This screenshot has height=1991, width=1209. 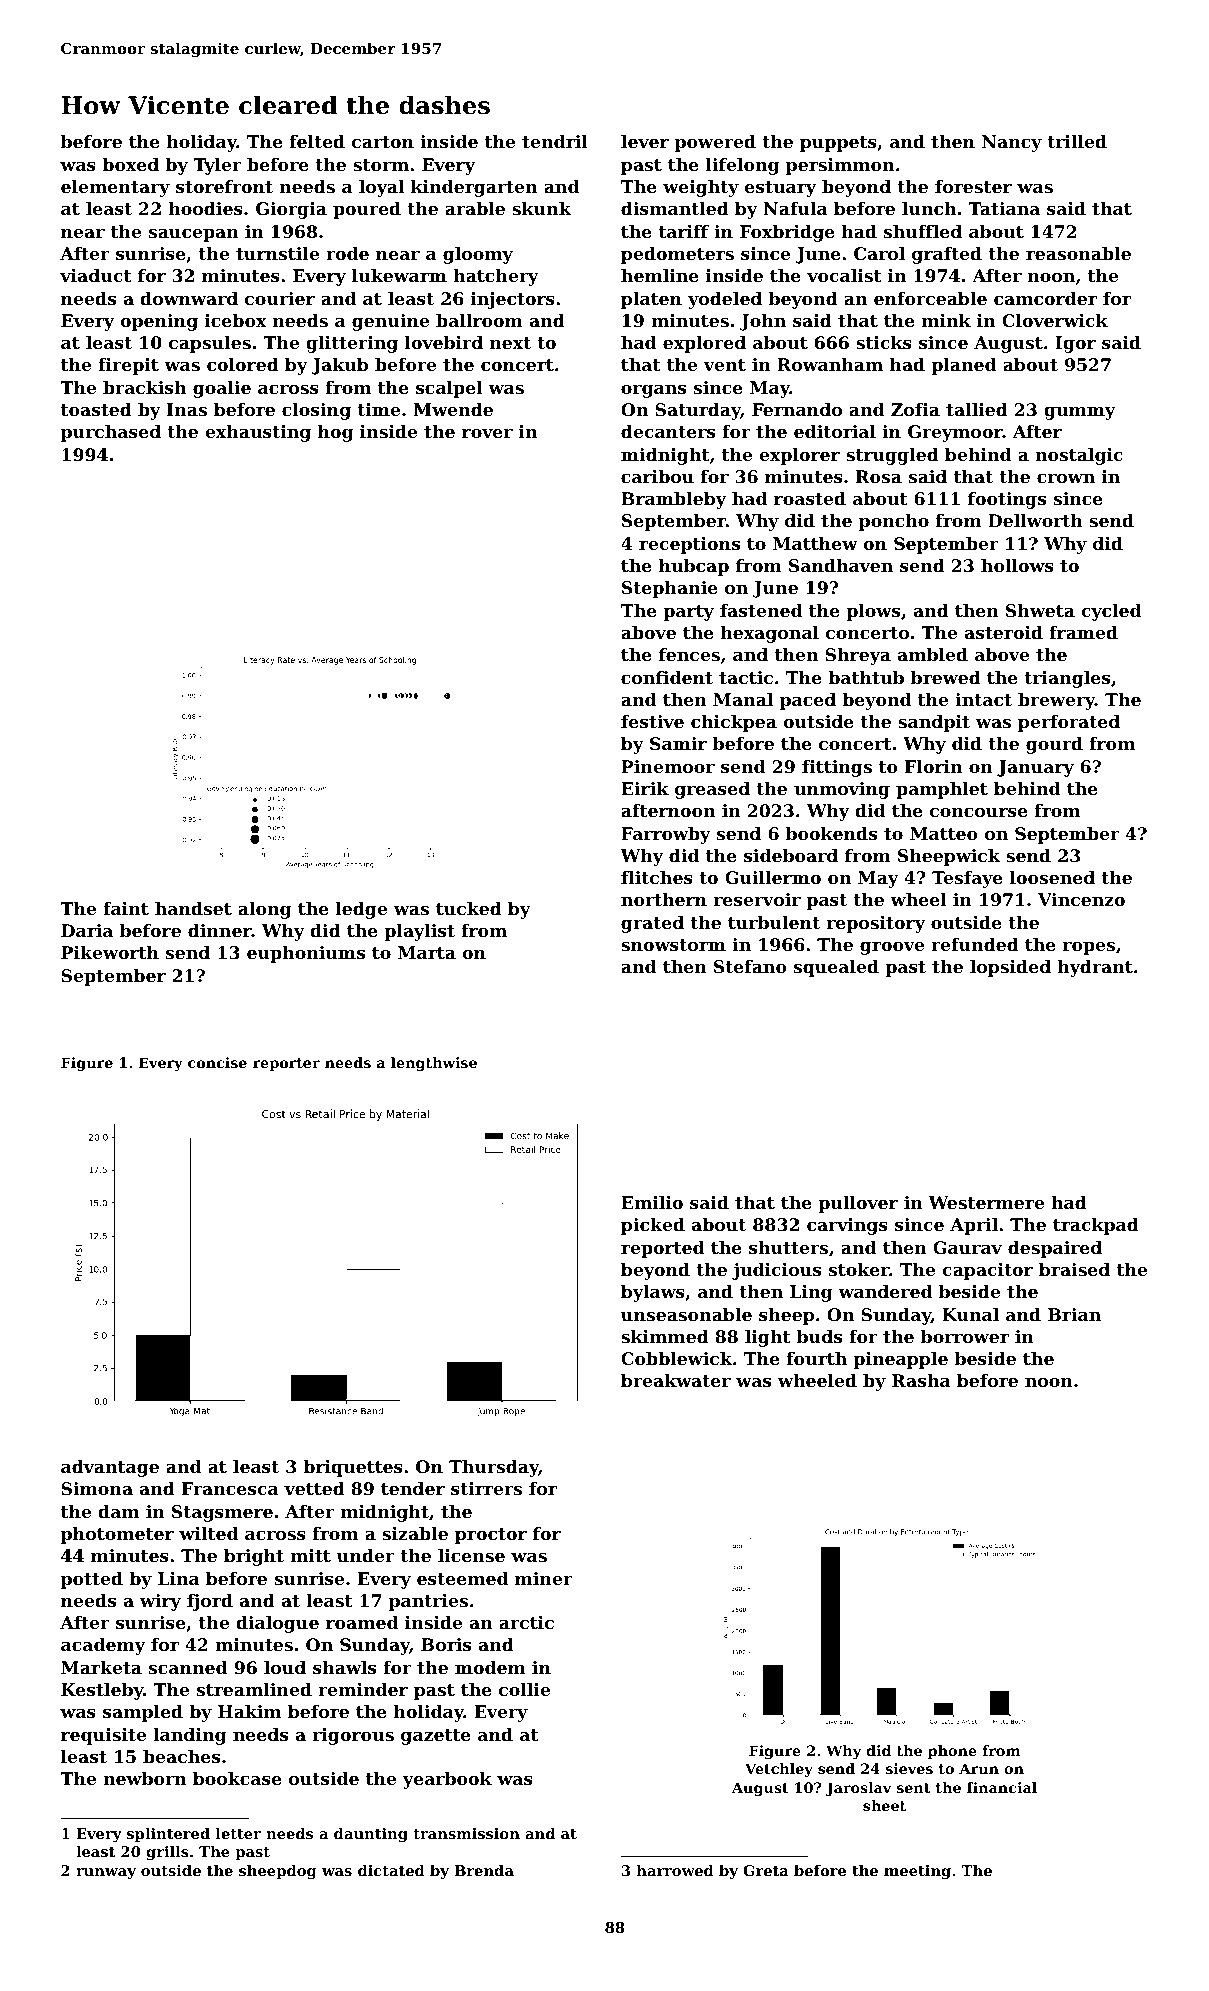 I want to click on handset, so click(x=193, y=908).
